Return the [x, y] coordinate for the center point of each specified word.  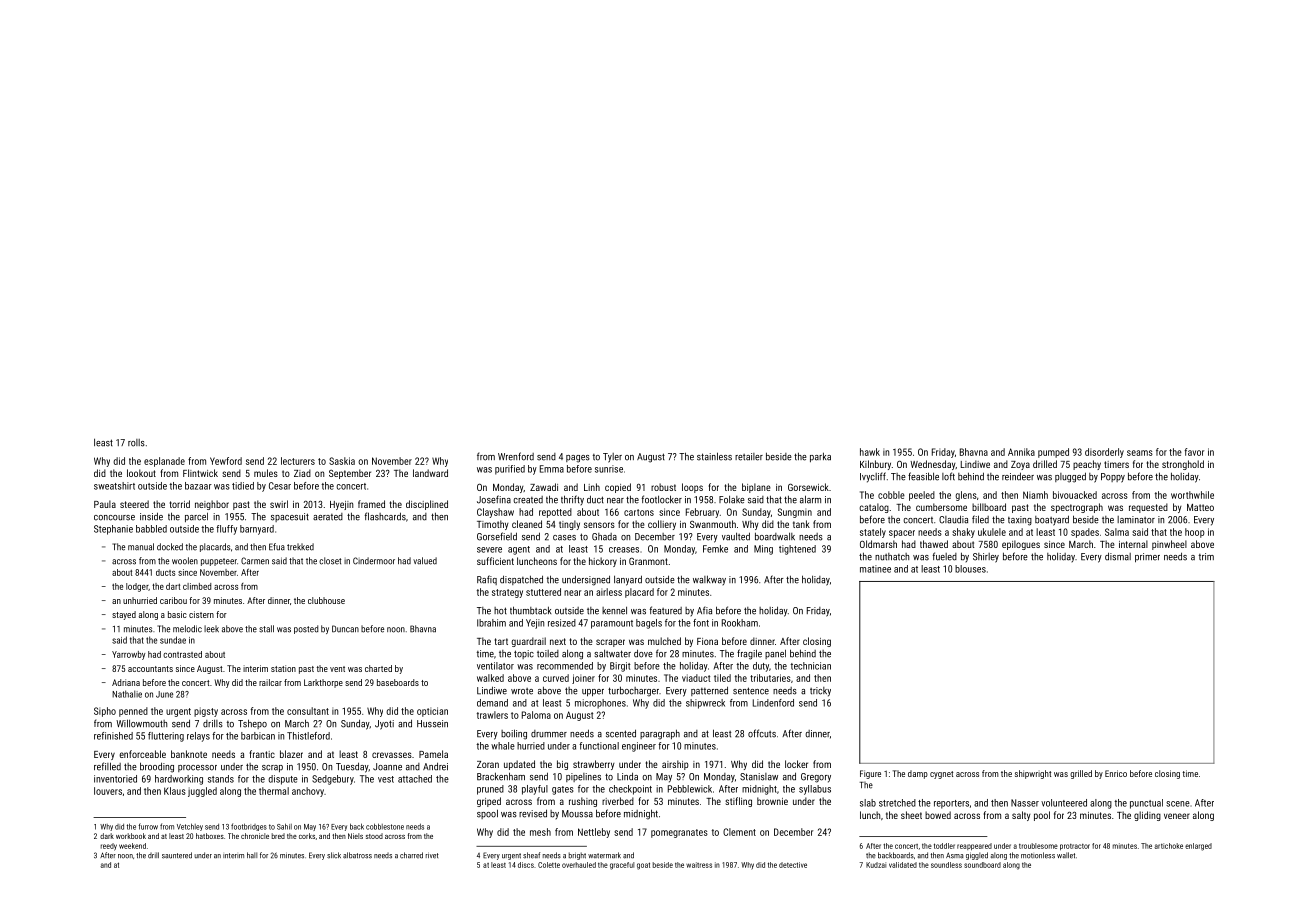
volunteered [1064, 803]
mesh [540, 832]
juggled [202, 792]
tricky [820, 692]
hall [252, 855]
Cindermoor [374, 561]
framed [371, 504]
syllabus [815, 790]
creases [624, 550]
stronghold [1183, 465]
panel [775, 654]
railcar [270, 682]
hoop [1195, 533]
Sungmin [795, 513]
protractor [1075, 847]
